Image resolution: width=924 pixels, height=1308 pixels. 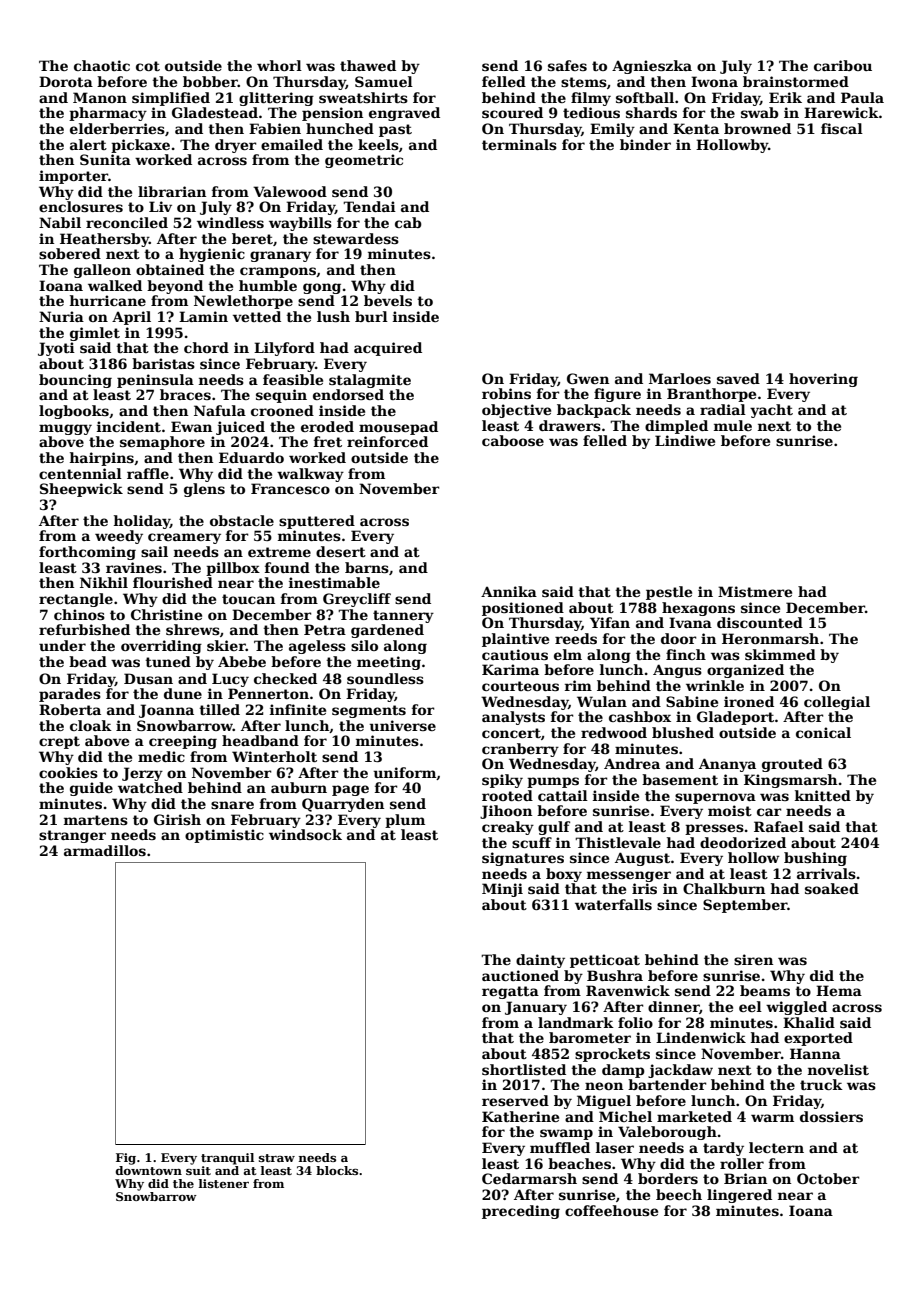 I want to click on thawed, so click(x=368, y=65).
